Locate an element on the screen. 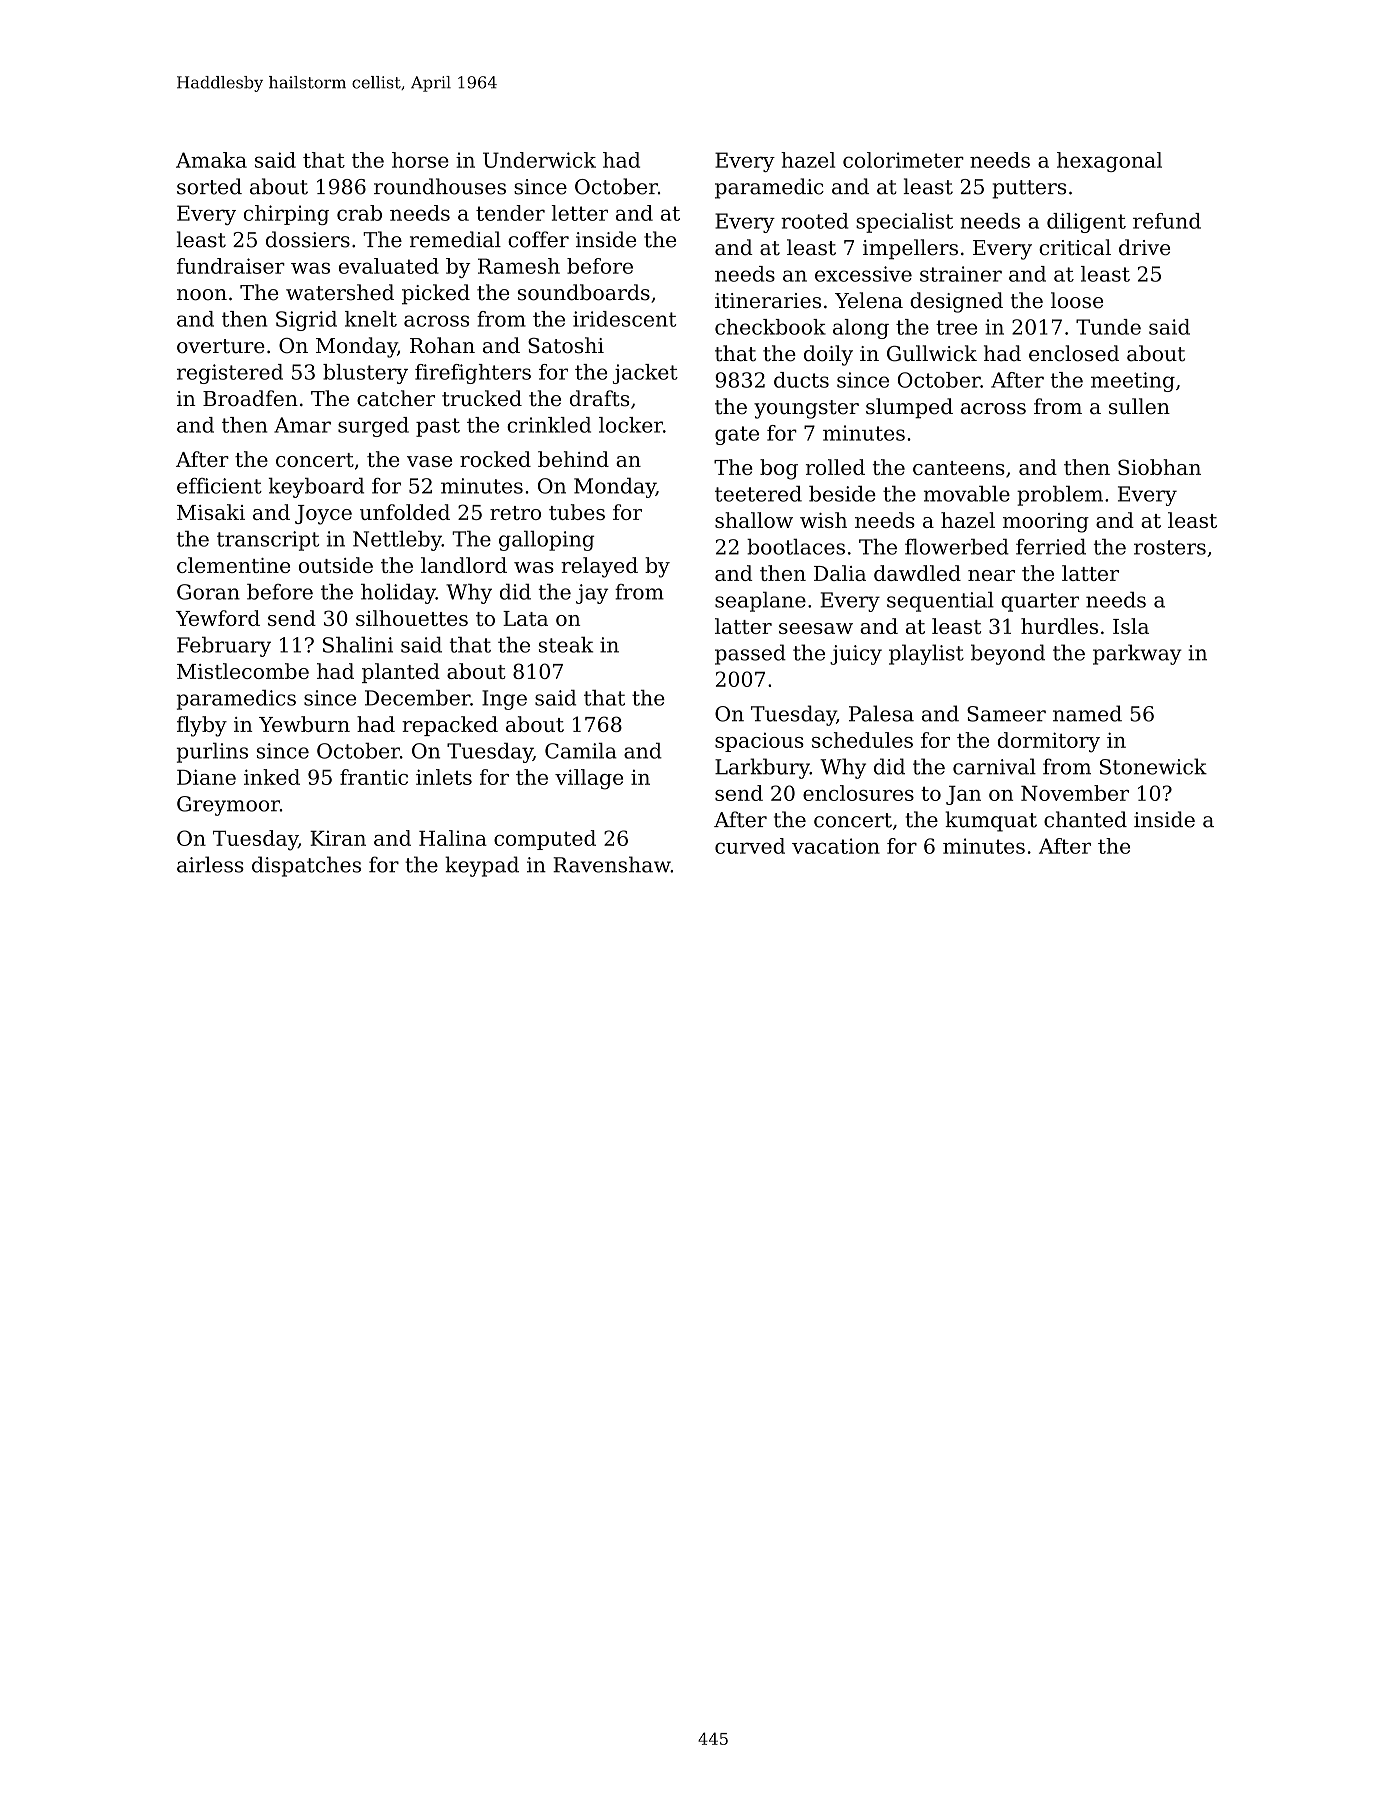 The height and width of the screenshot is (1807, 1396). Diane is located at coordinates (206, 777).
